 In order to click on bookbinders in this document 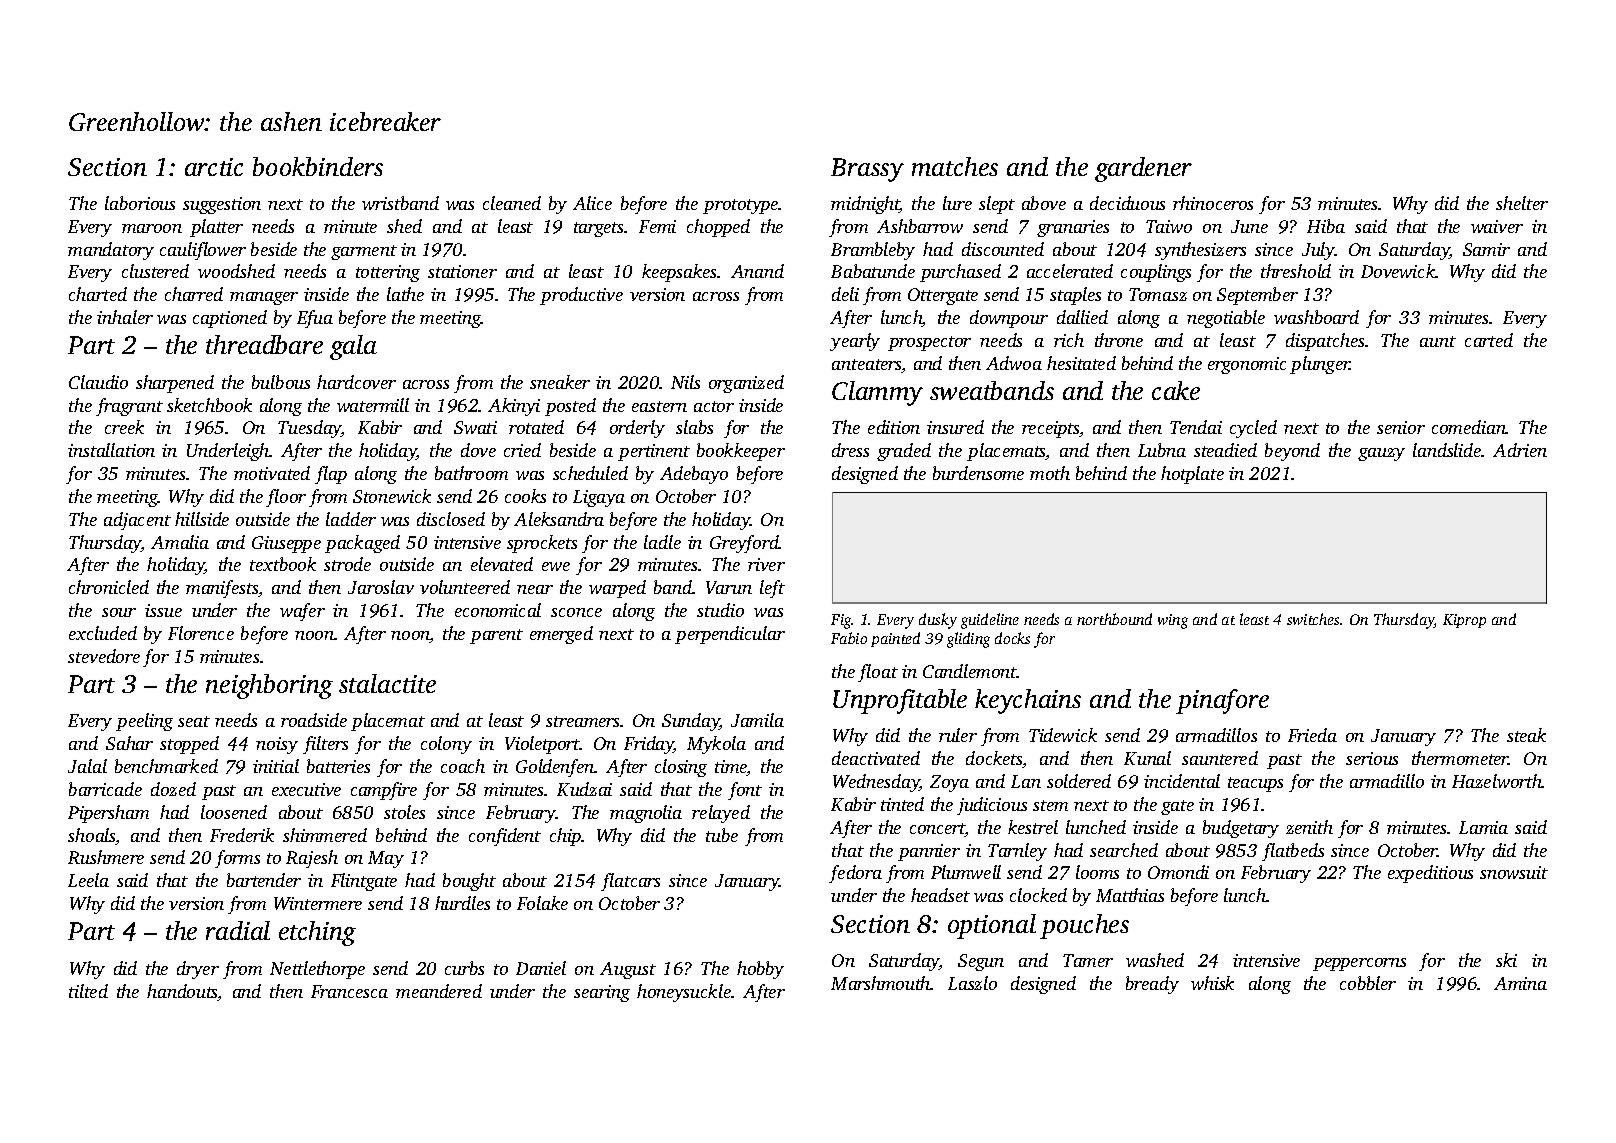, I will do `click(318, 166)`.
